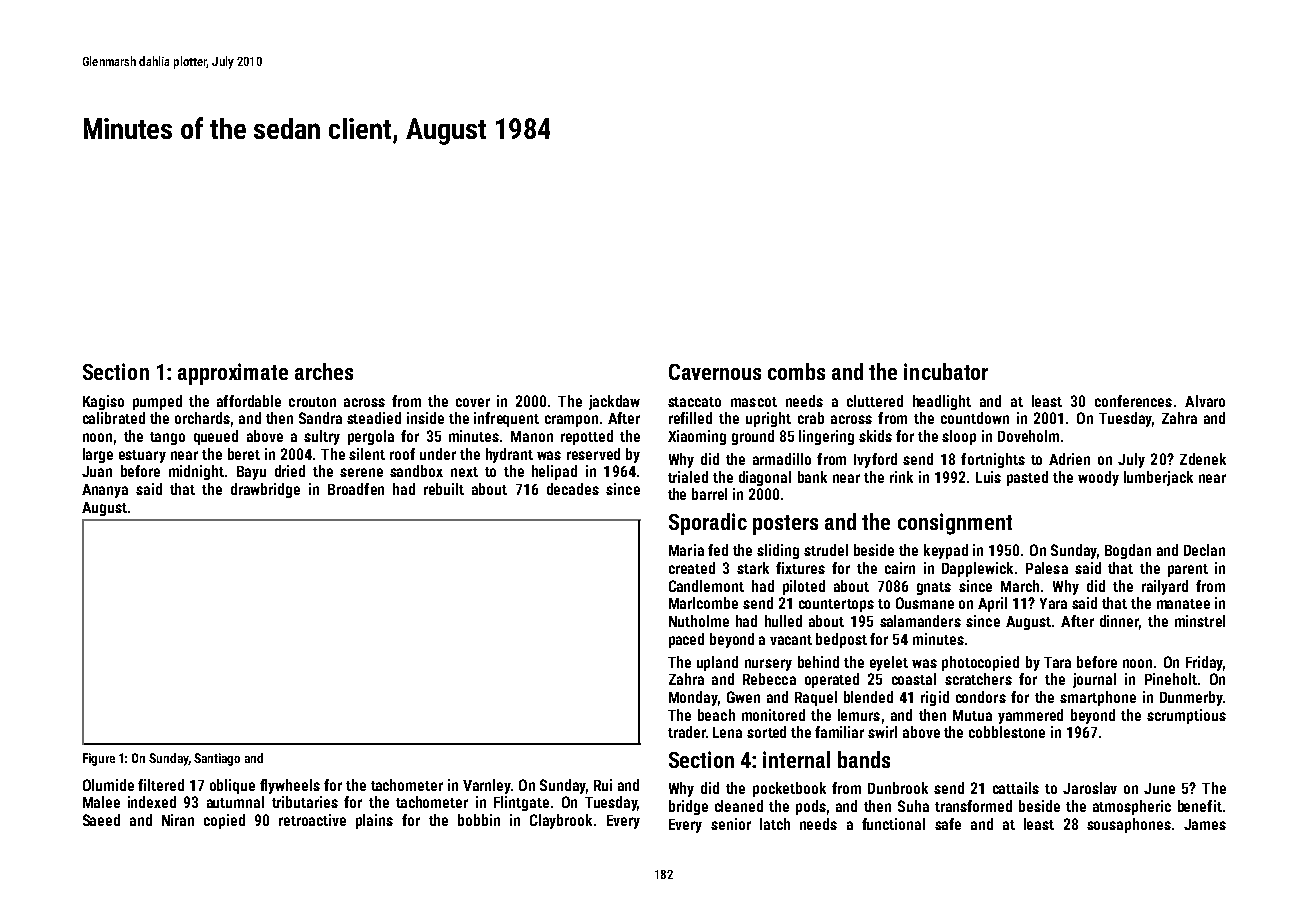 The height and width of the screenshot is (924, 1308). I want to click on incubator, so click(946, 371).
